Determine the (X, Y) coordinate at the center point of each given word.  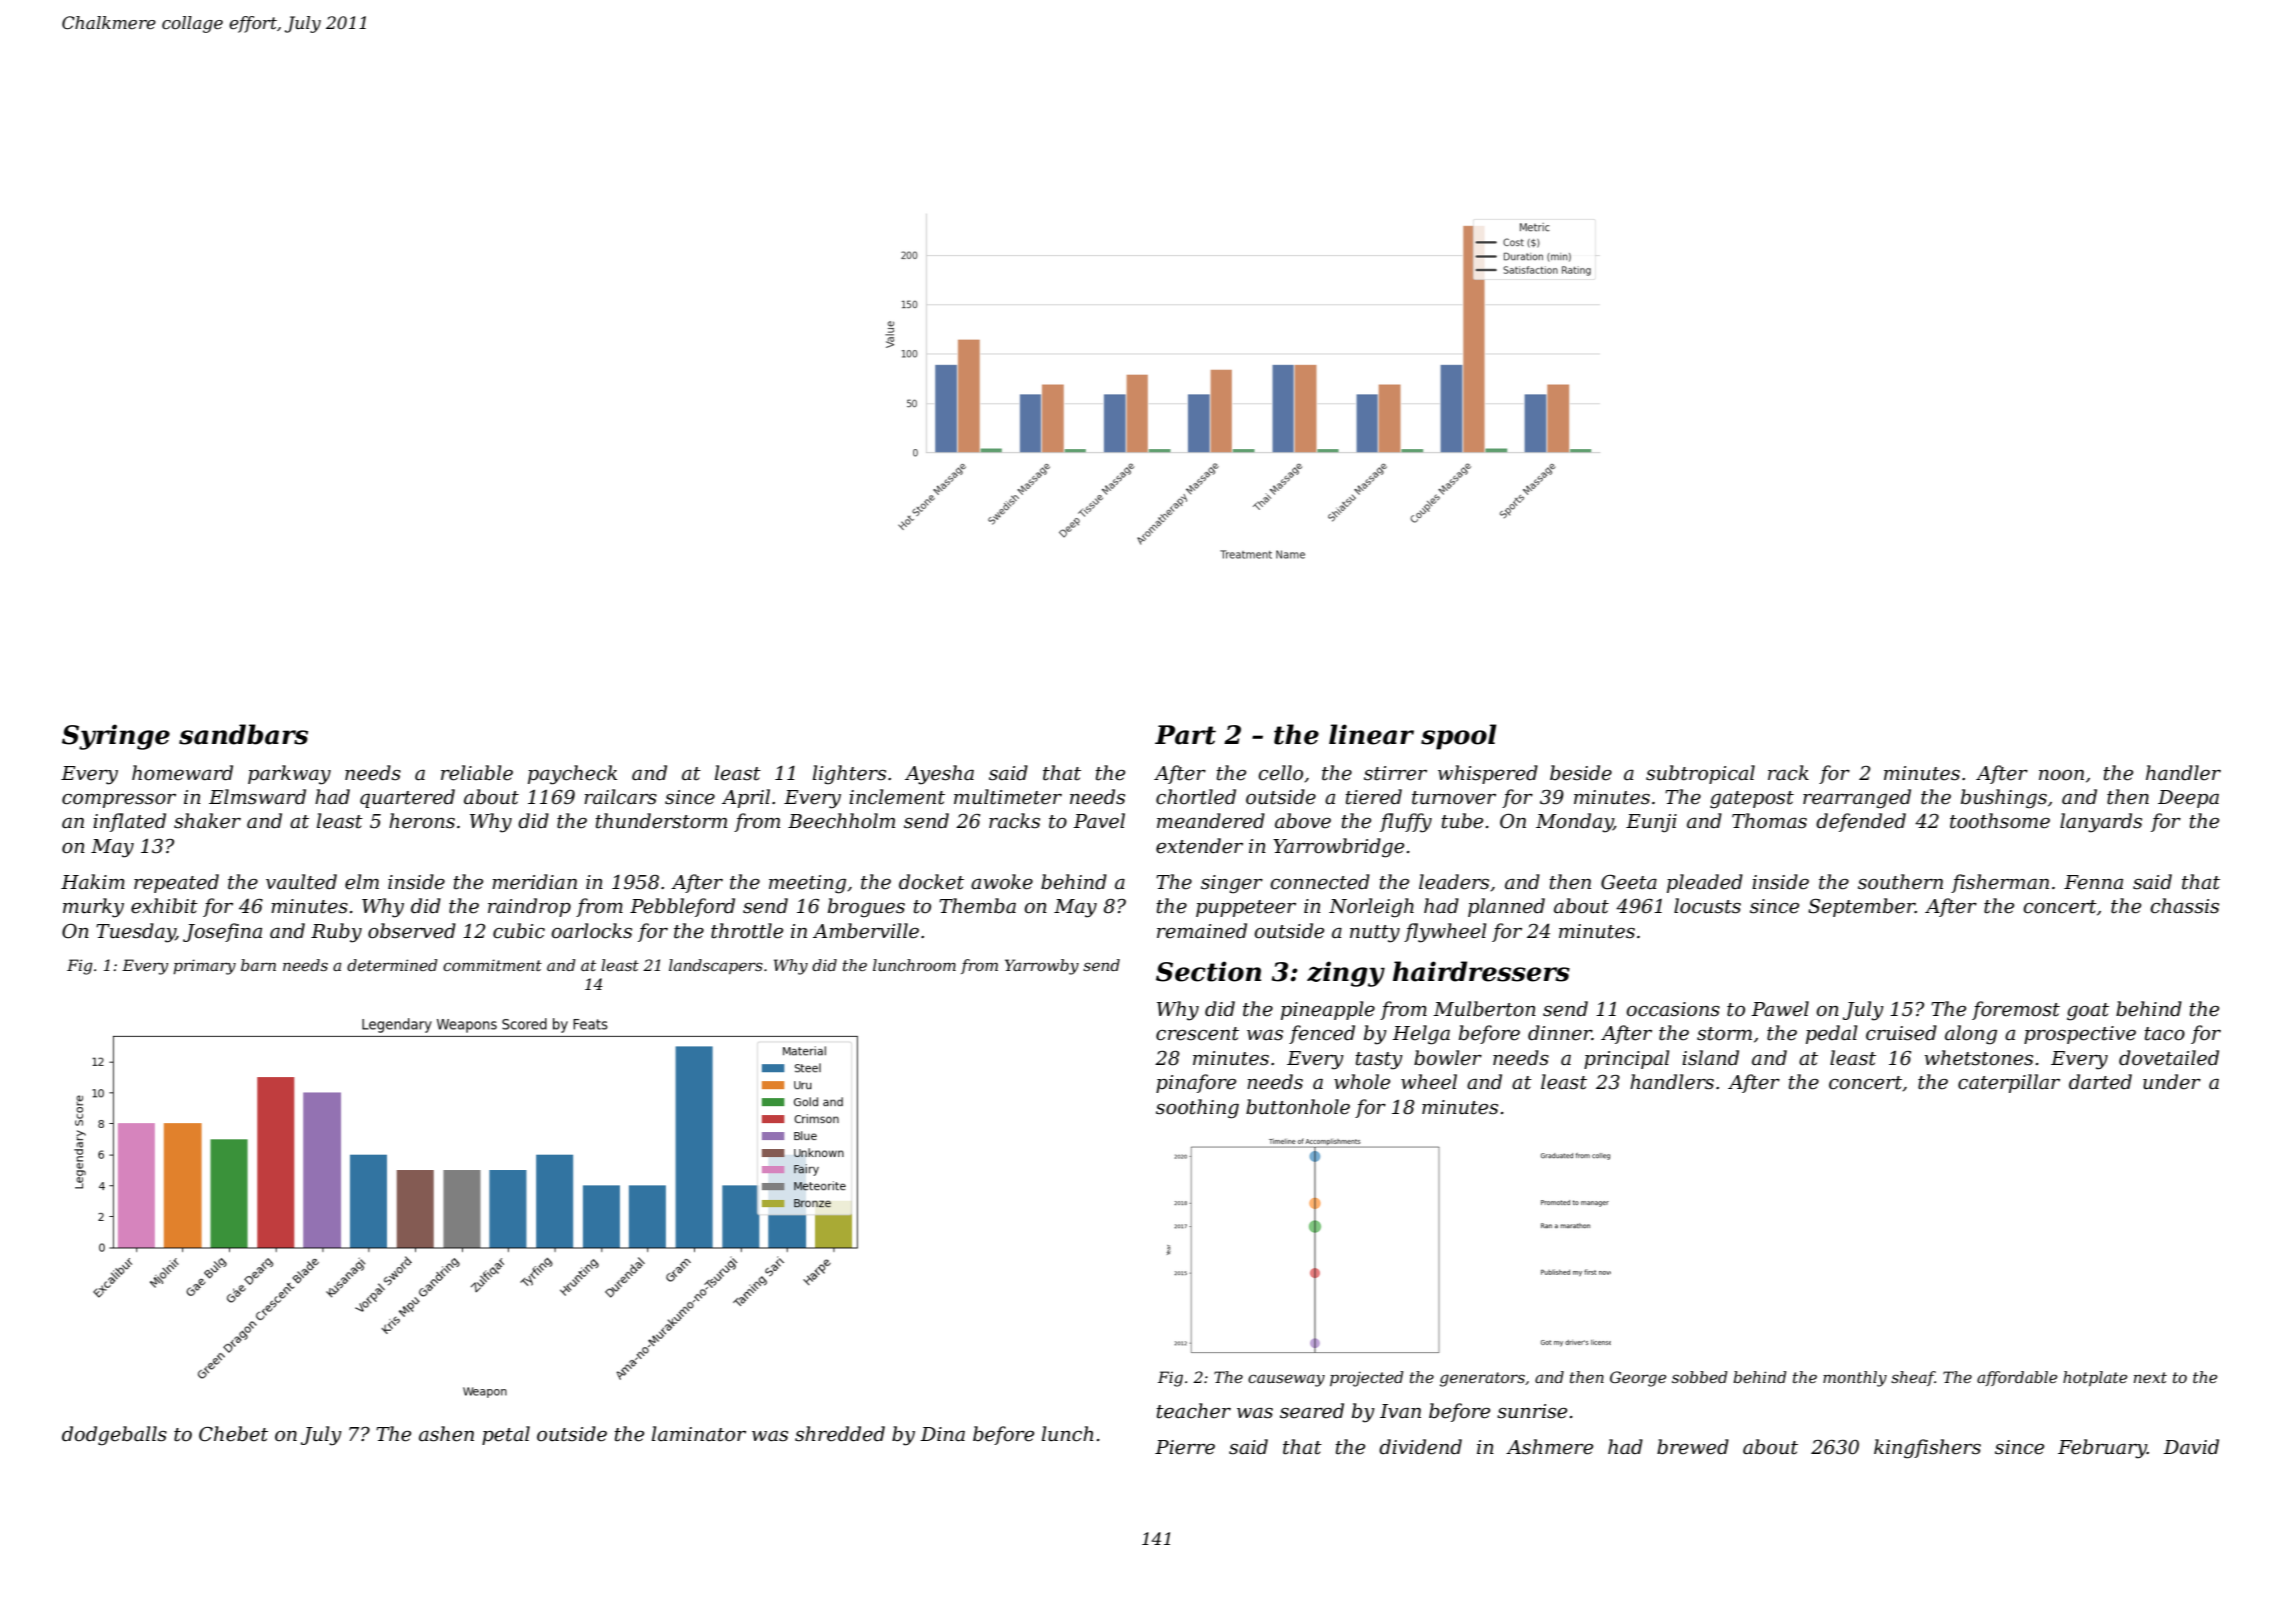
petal (506, 1435)
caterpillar (2009, 1083)
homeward (182, 773)
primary (204, 967)
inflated (129, 822)
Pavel (1099, 821)
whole (1362, 1082)
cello (1280, 773)
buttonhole (1298, 1107)
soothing (1197, 1109)
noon (2061, 775)
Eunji (1651, 823)
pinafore (1196, 1083)
